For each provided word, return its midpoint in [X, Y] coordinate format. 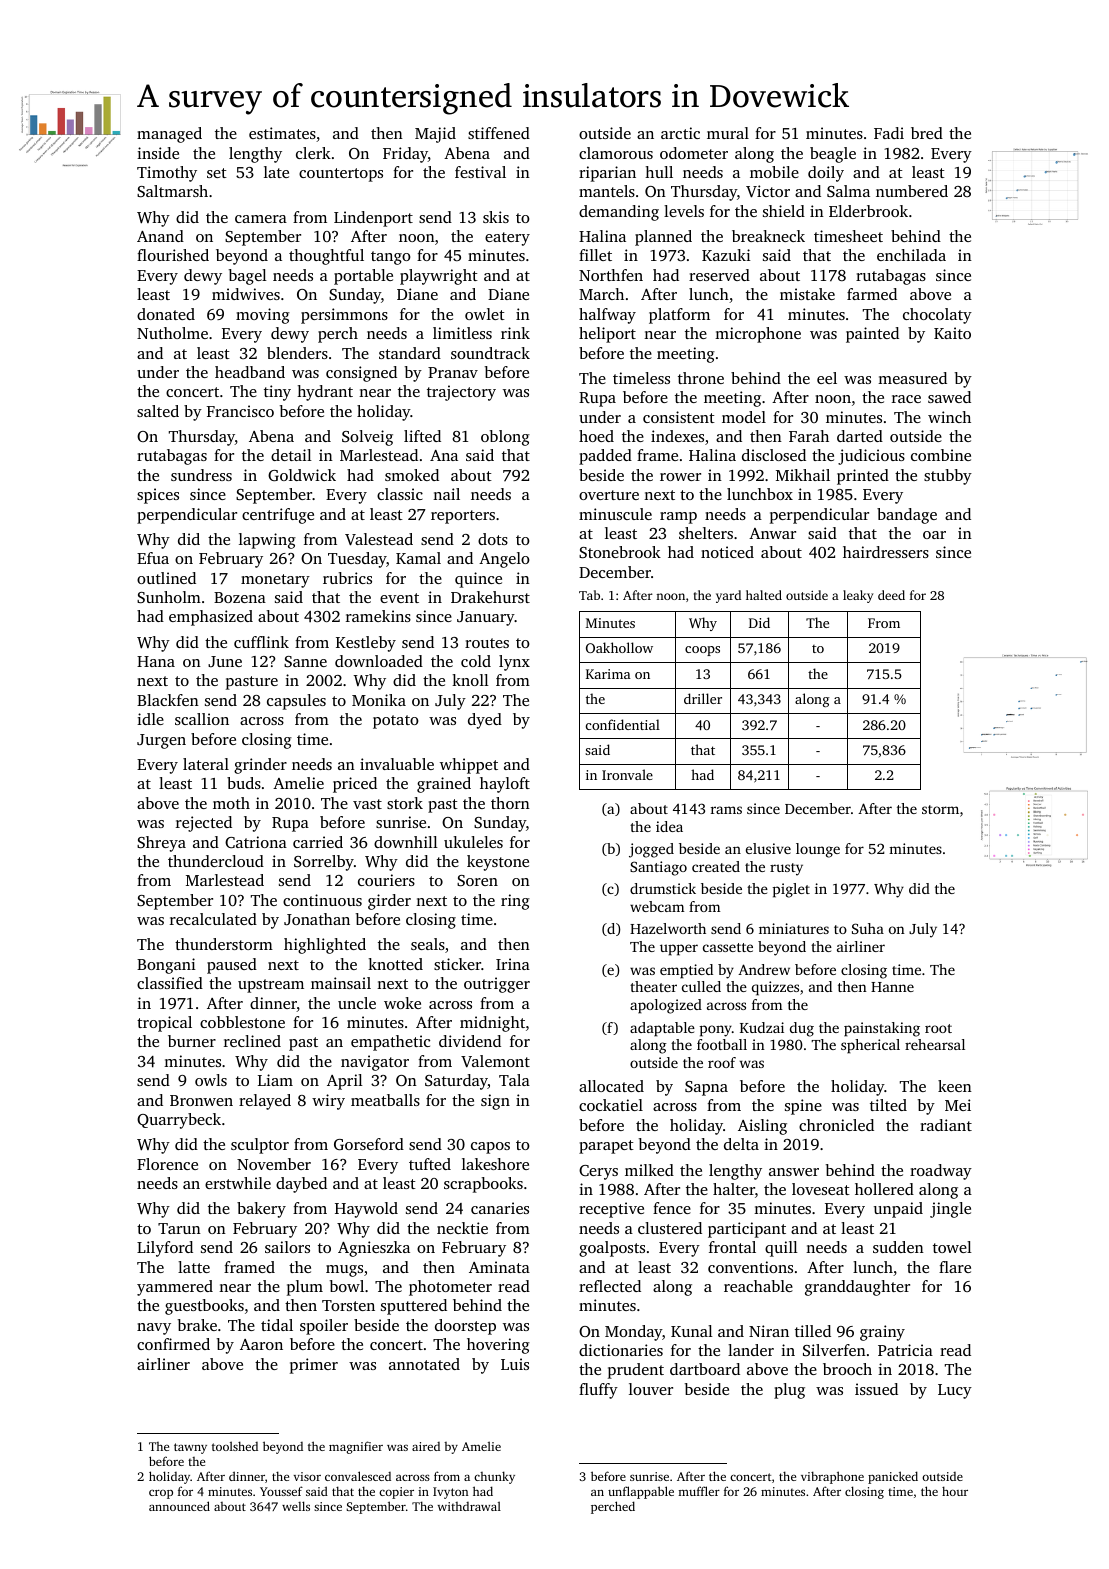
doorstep [465, 1327]
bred [927, 133]
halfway [607, 316]
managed [169, 135]
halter [734, 1189]
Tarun [179, 1228]
